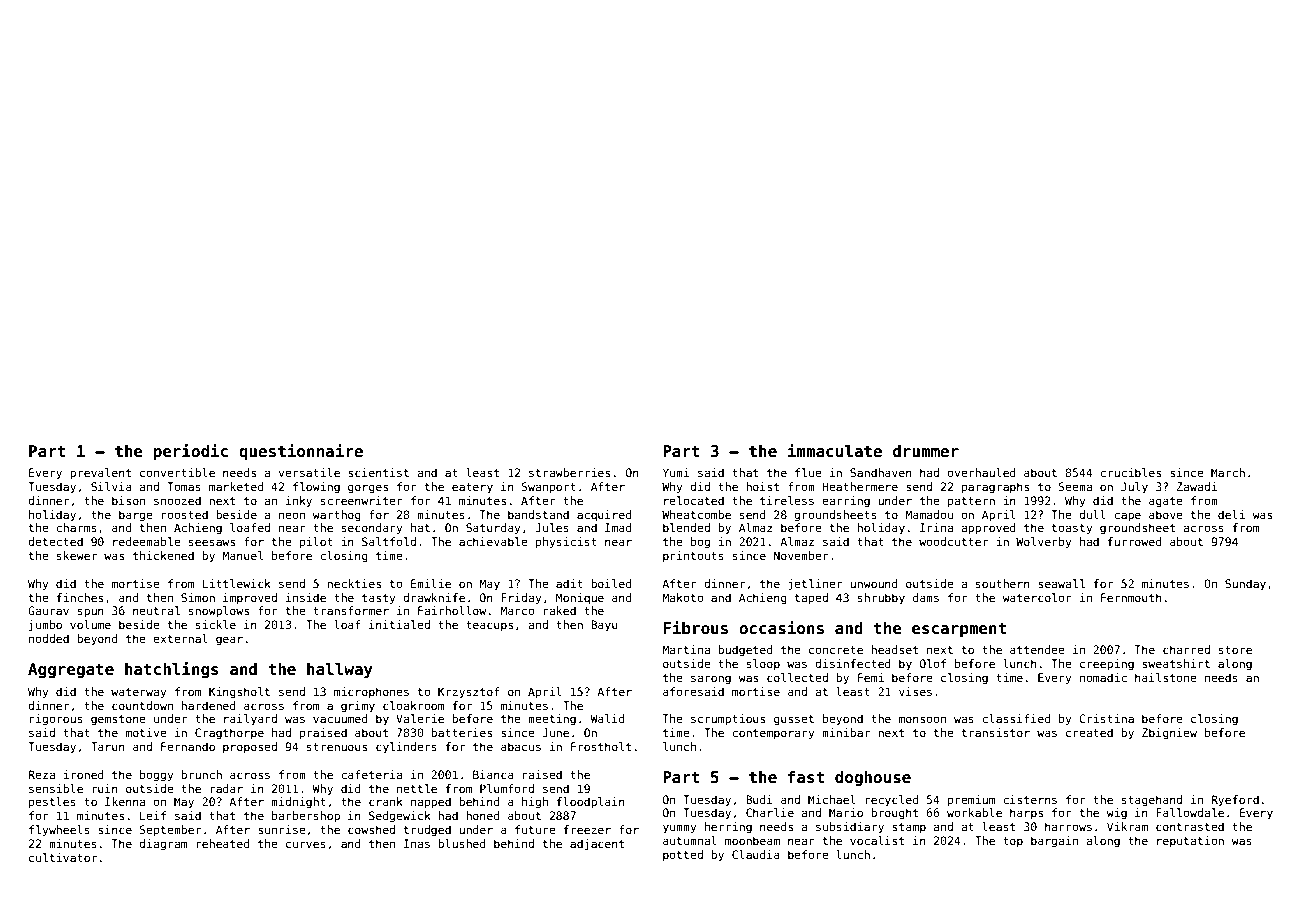 This screenshot has width=1308, height=924. Describe the element at coordinates (676, 472) in the screenshot. I see `Yumi` at that location.
